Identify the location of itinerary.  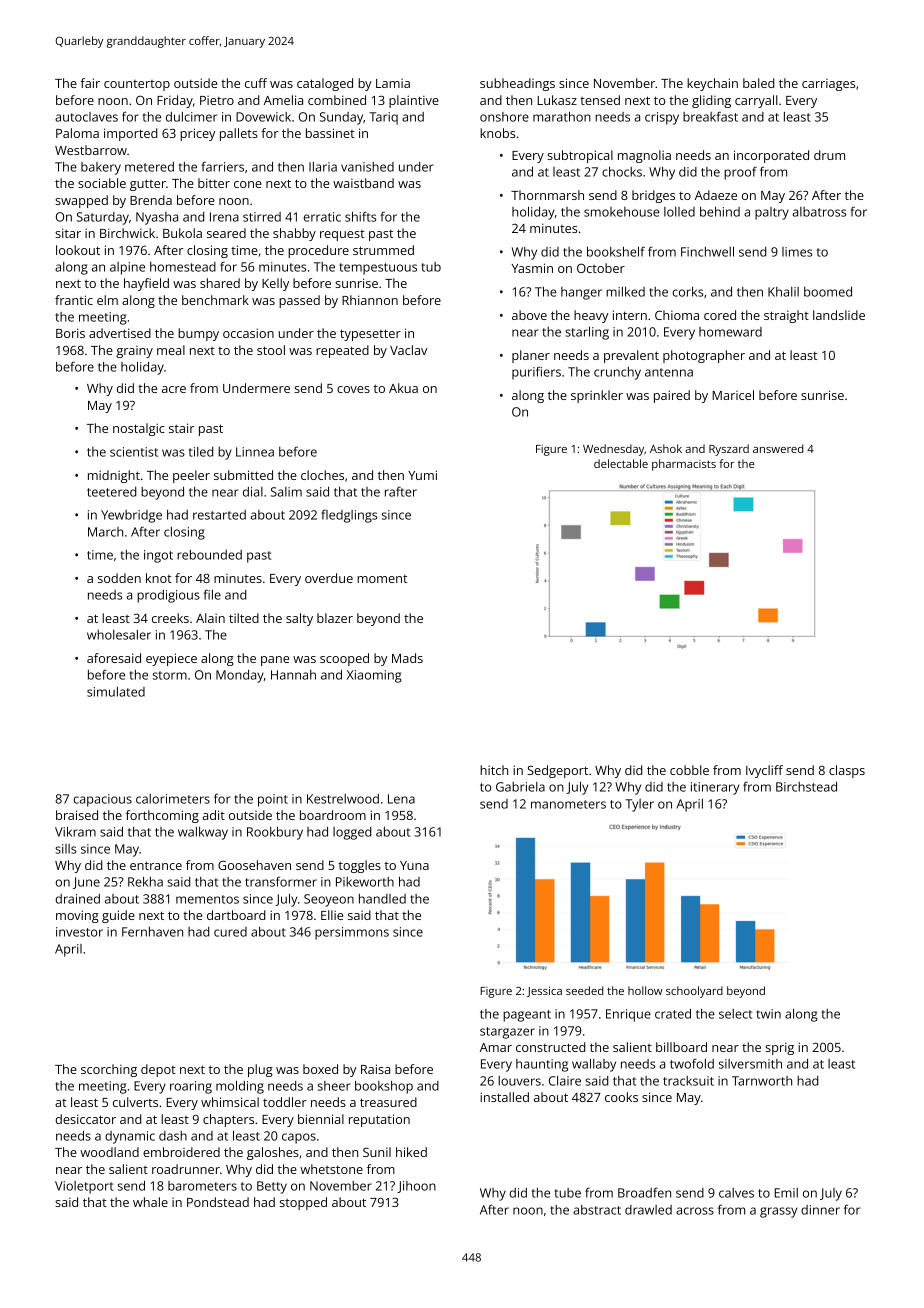
(715, 788).
